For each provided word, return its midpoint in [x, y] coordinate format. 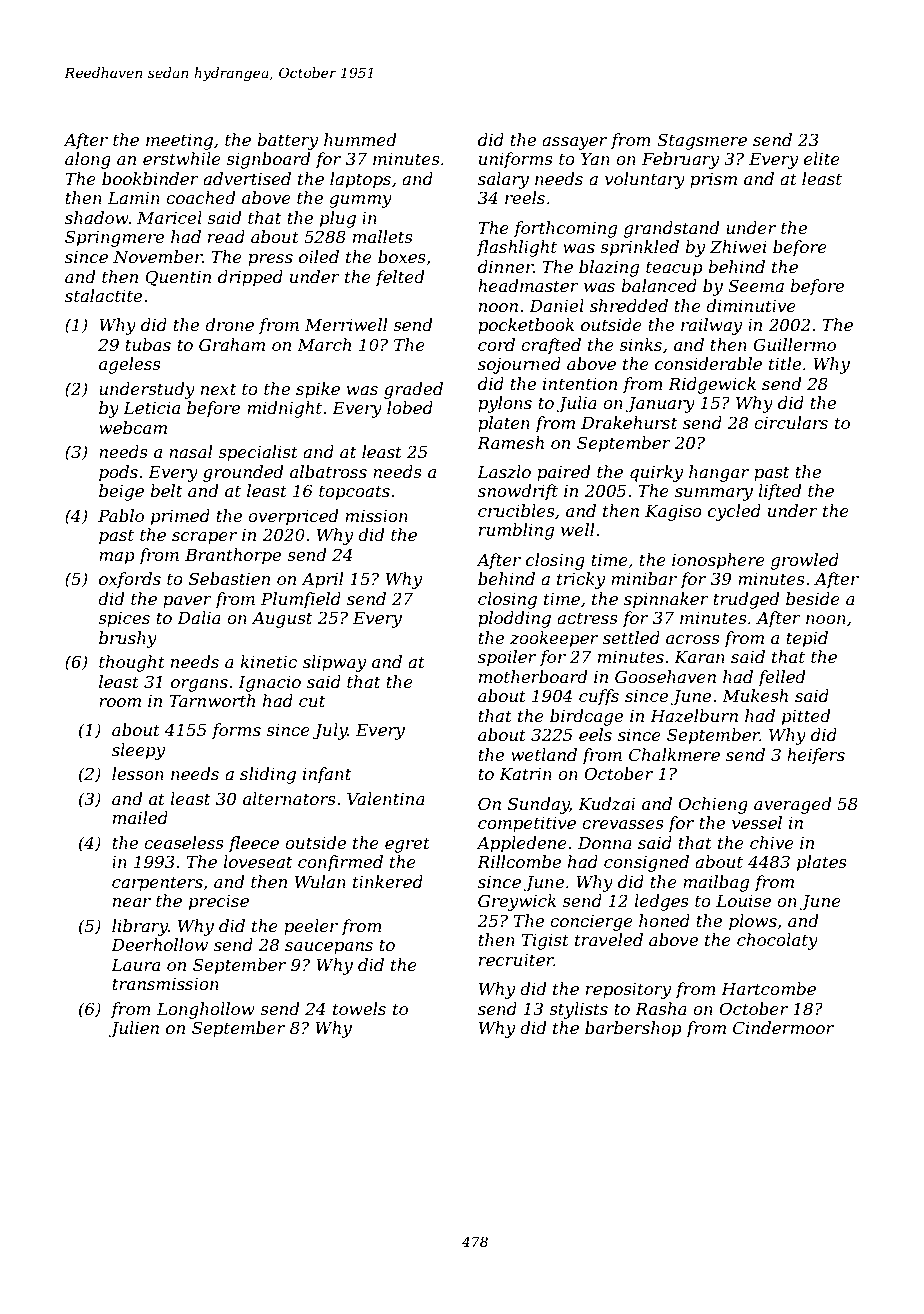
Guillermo [794, 344]
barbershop [633, 1029]
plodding [514, 619]
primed [180, 517]
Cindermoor [783, 1027]
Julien [134, 1029]
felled [781, 678]
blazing [609, 268]
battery [287, 141]
